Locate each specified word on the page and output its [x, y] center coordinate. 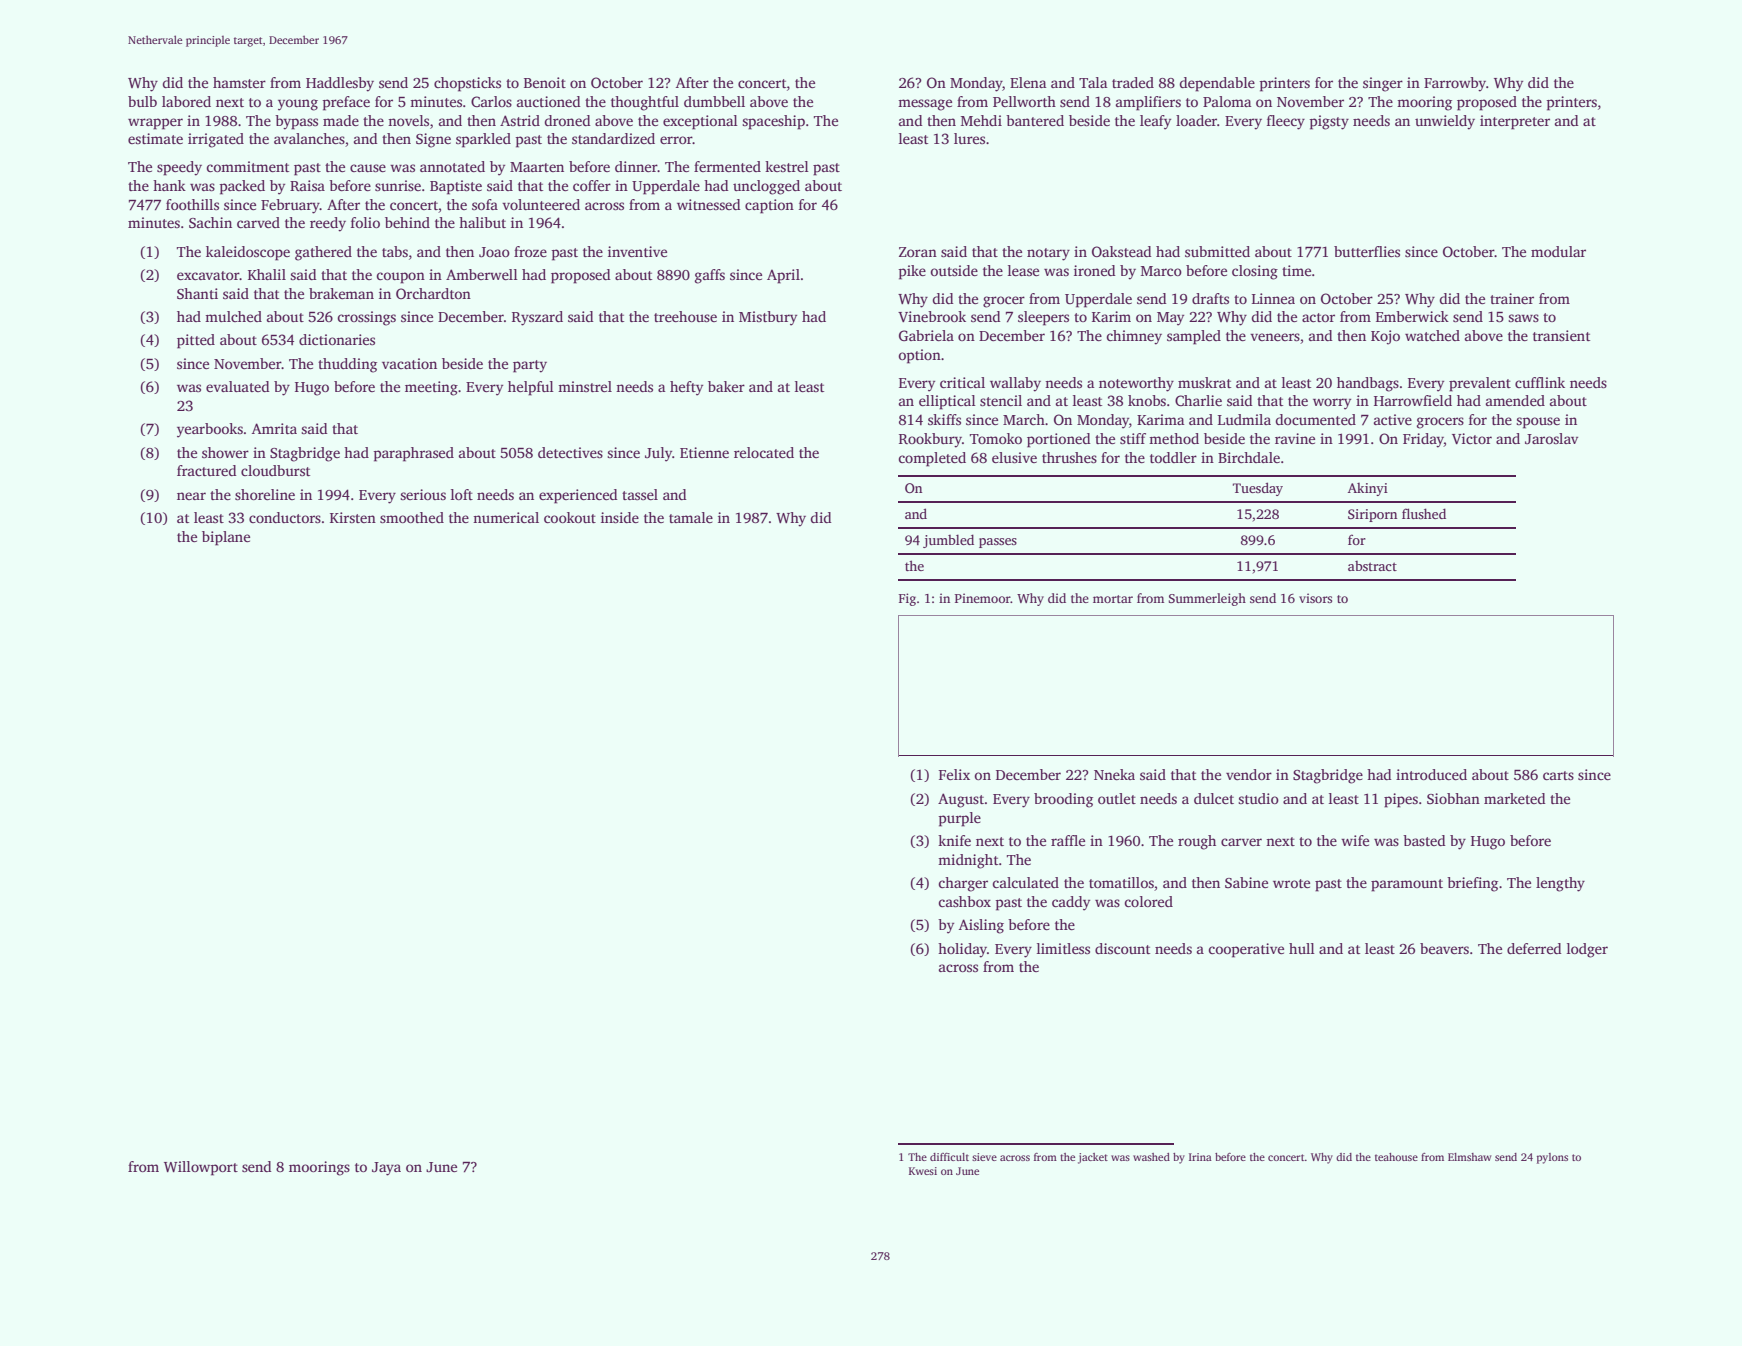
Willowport [201, 1168]
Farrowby [1455, 84]
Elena [1028, 82]
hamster [239, 82]
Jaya [386, 1169]
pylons [1552, 1158]
